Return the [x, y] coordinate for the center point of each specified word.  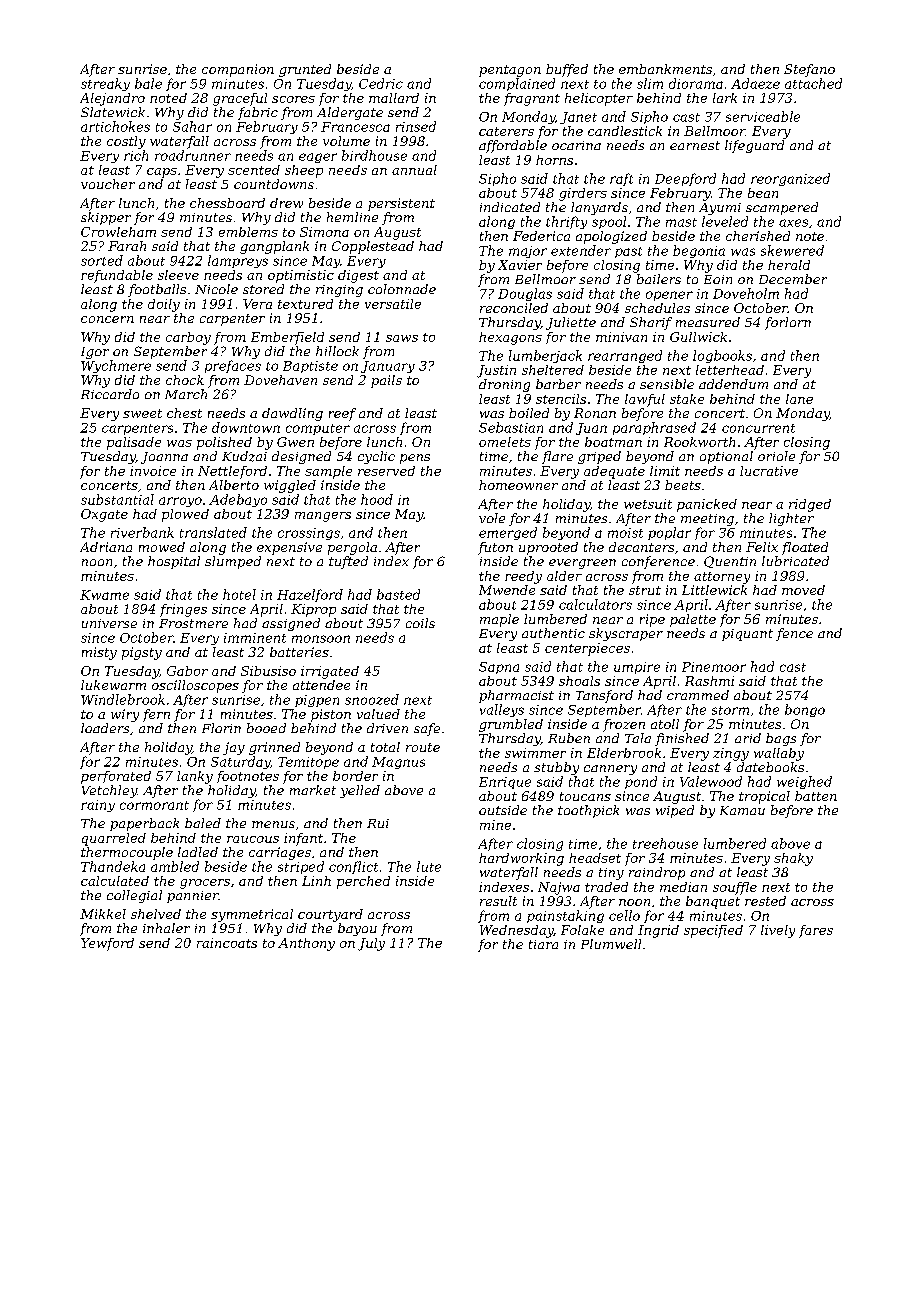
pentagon [510, 71]
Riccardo [110, 394]
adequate [614, 472]
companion [238, 70]
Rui [378, 823]
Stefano [809, 70]
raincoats [227, 943]
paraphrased [654, 428]
